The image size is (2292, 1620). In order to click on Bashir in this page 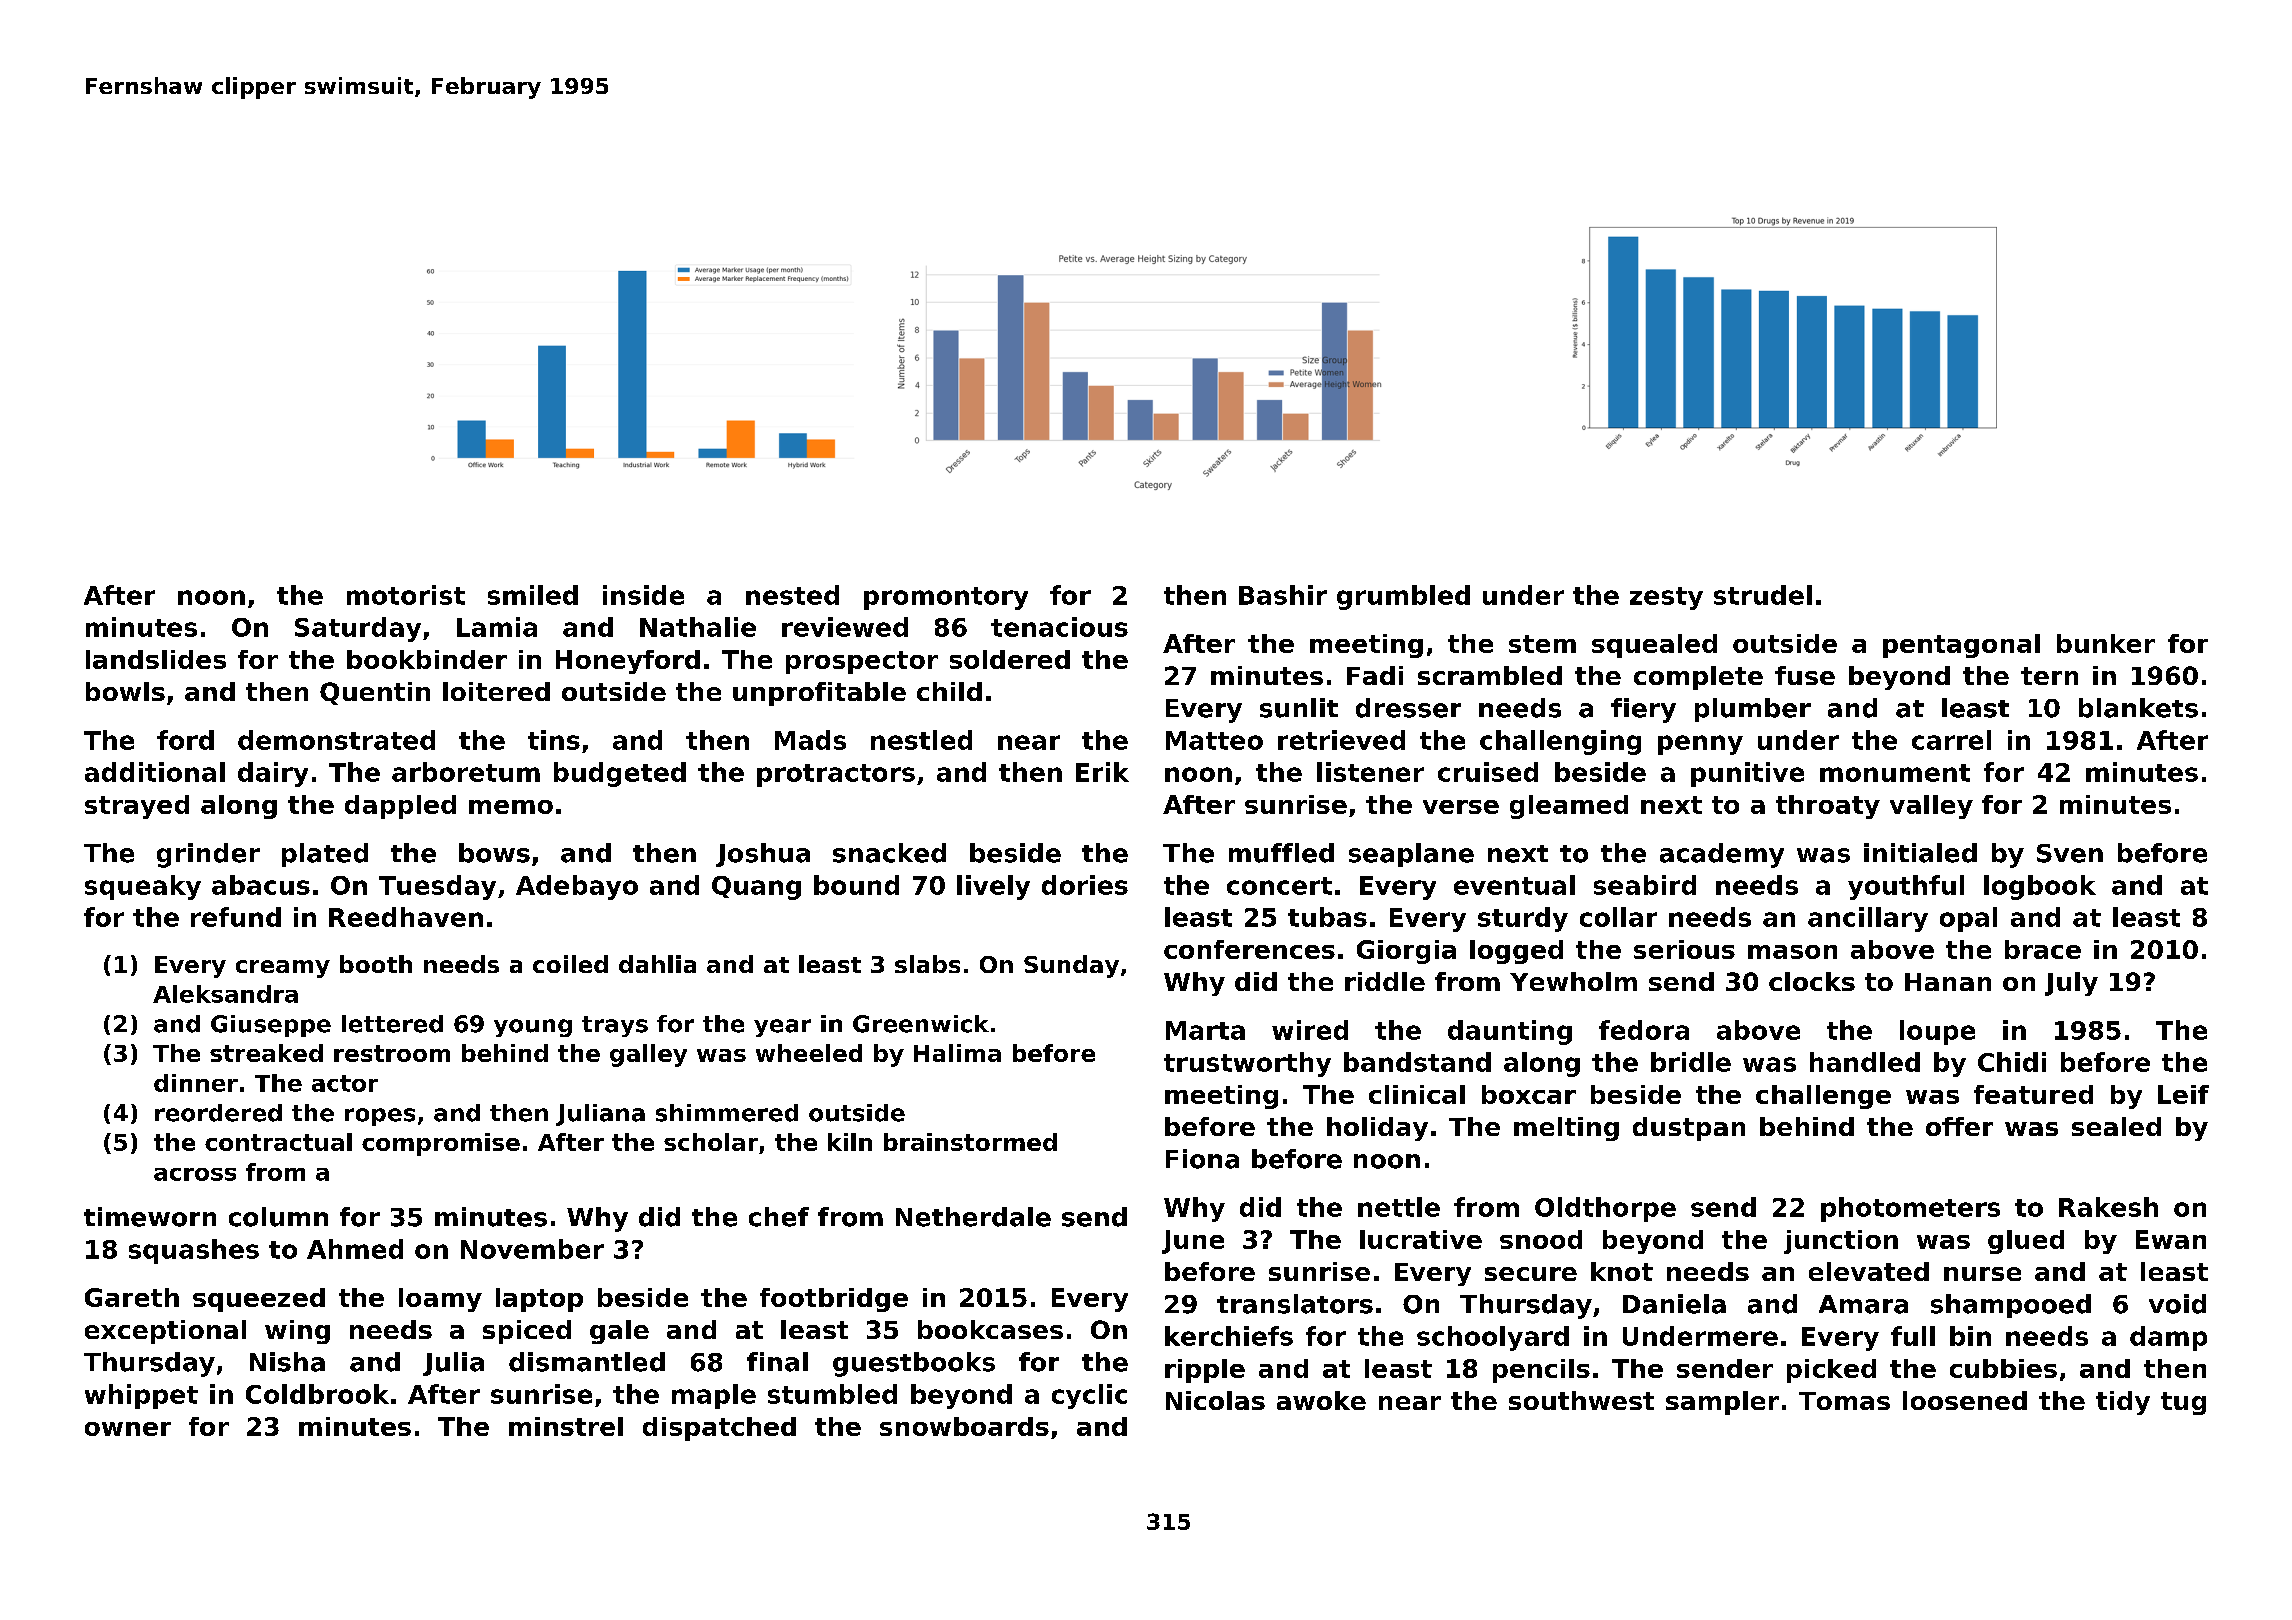, I will do `click(1283, 595)`.
